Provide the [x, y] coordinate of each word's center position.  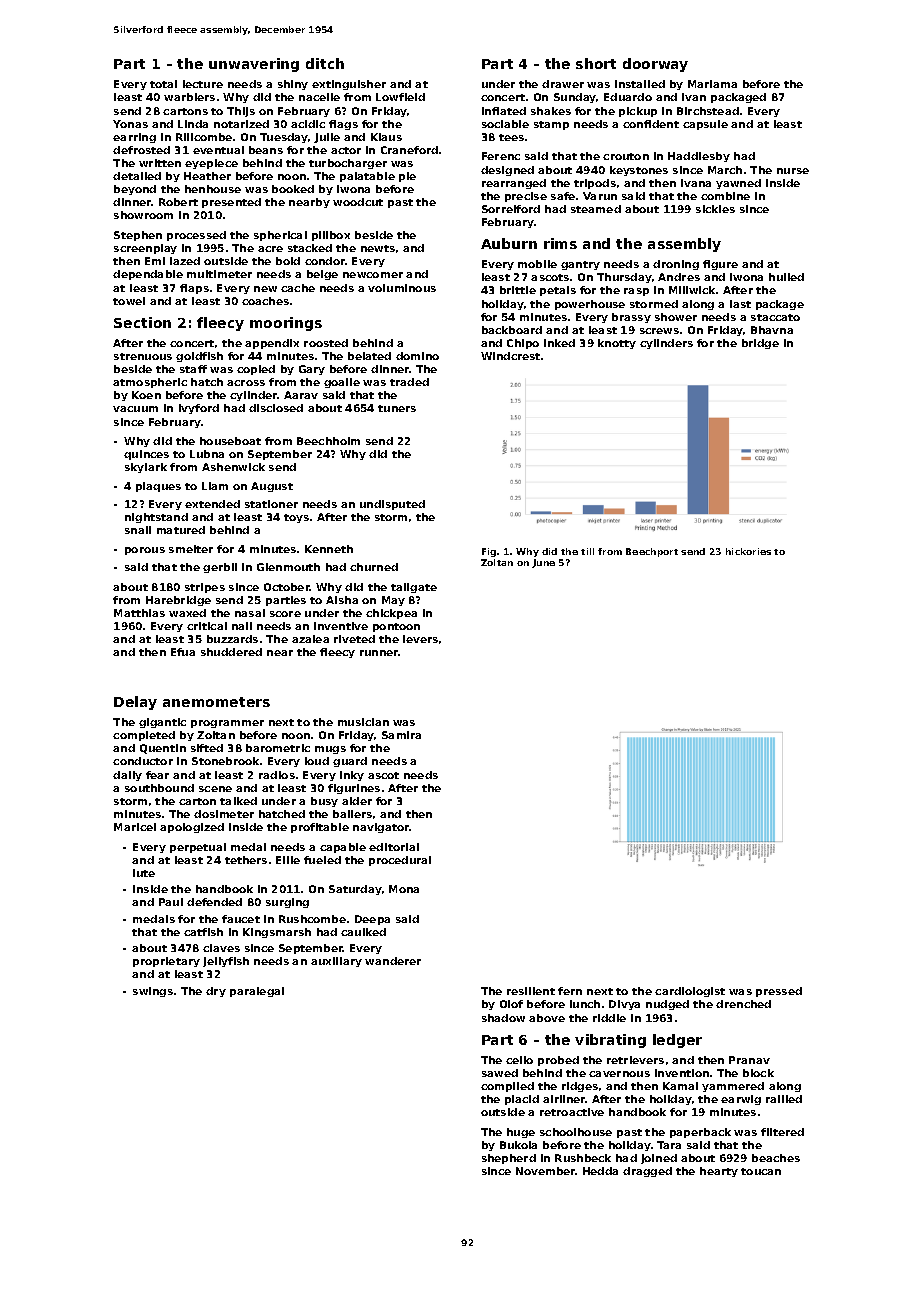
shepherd [509, 1159]
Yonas [130, 124]
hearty [719, 1172]
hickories [748, 551]
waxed [187, 613]
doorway [655, 65]
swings [153, 992]
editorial [394, 847]
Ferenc [501, 156]
